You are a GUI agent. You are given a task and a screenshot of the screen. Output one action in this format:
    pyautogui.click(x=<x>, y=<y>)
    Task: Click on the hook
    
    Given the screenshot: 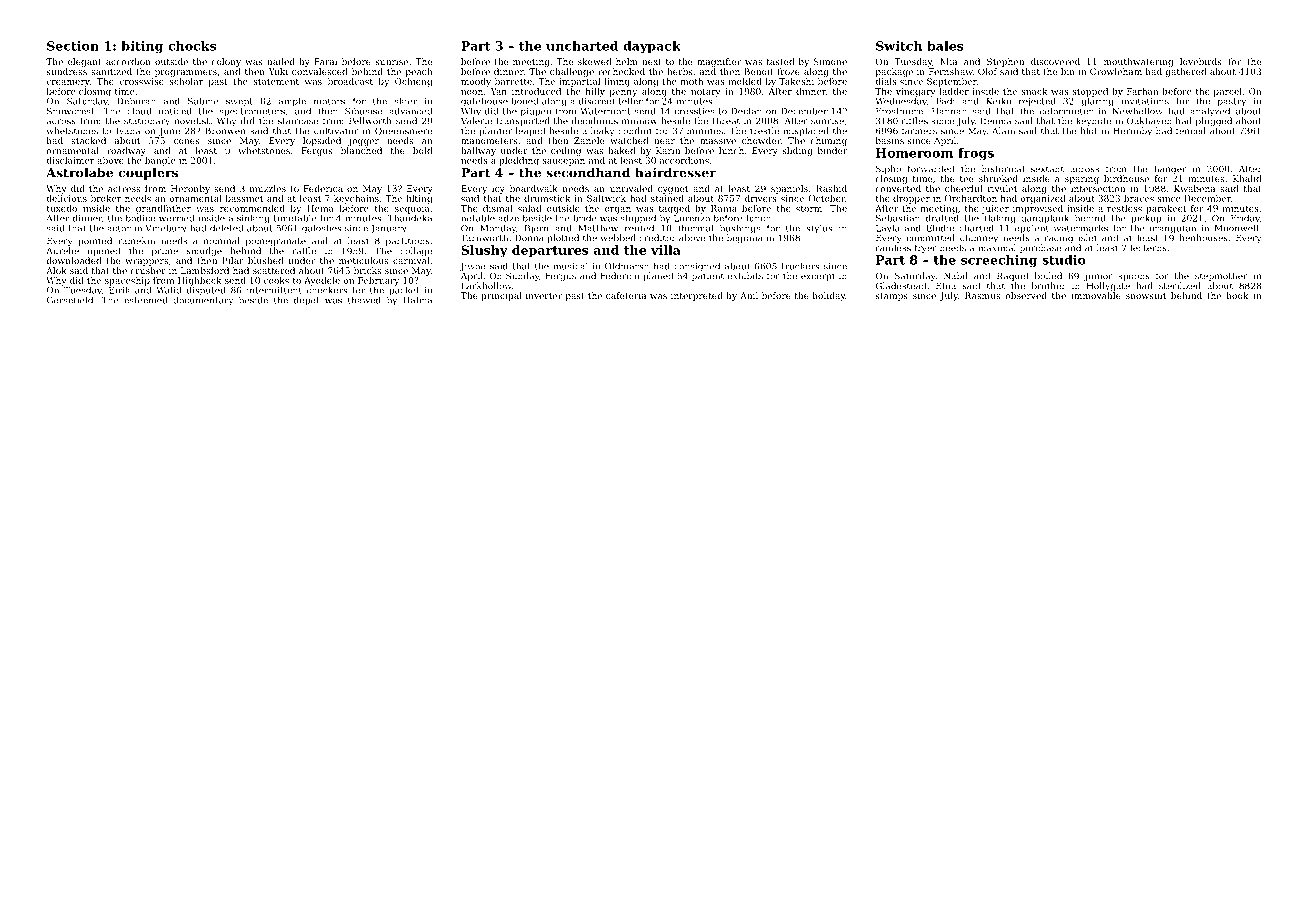 What is the action you would take?
    pyautogui.click(x=1238, y=295)
